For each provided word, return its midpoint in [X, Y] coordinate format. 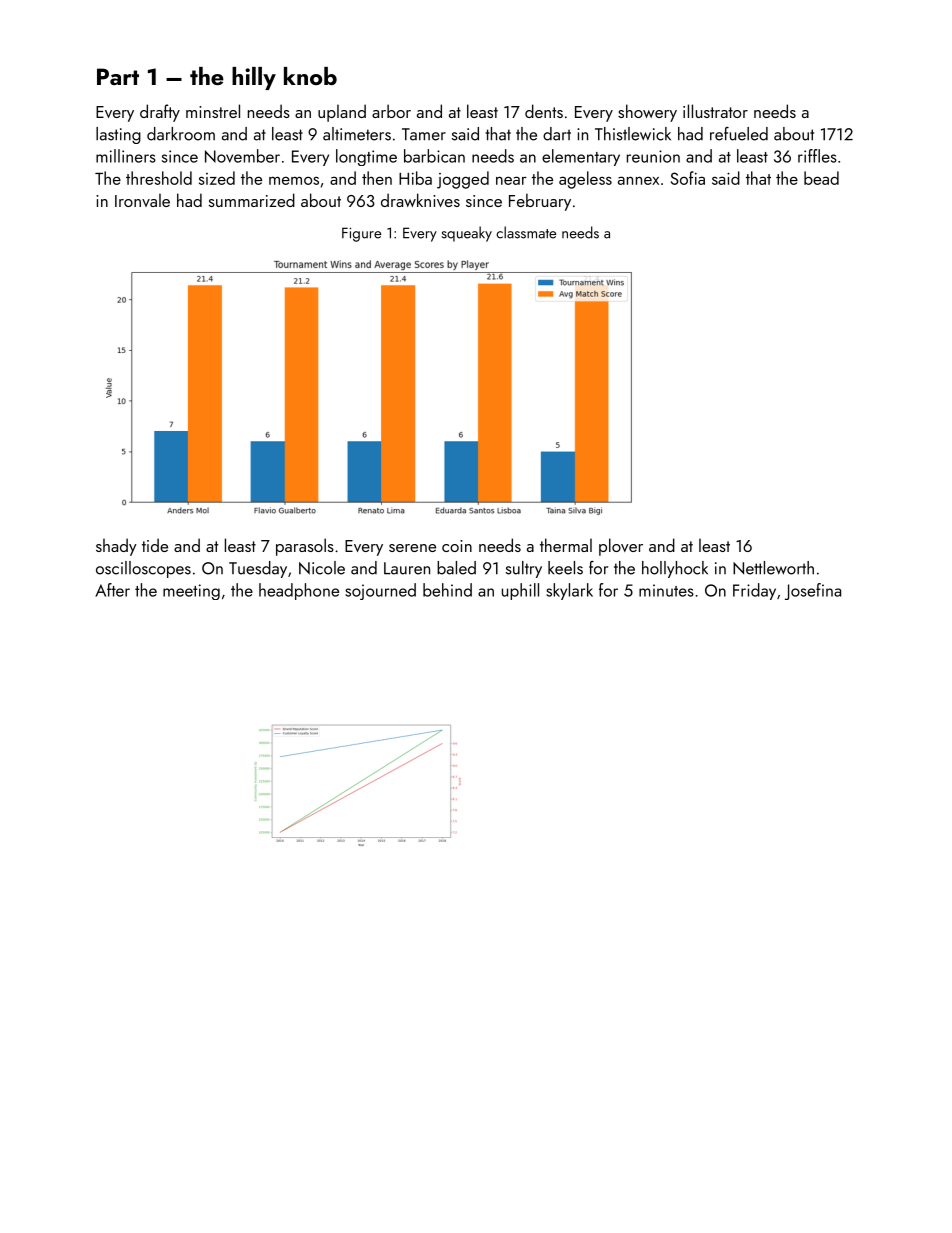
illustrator [715, 111]
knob [310, 76]
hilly [254, 78]
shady [116, 547]
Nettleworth [773, 568]
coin [457, 546]
